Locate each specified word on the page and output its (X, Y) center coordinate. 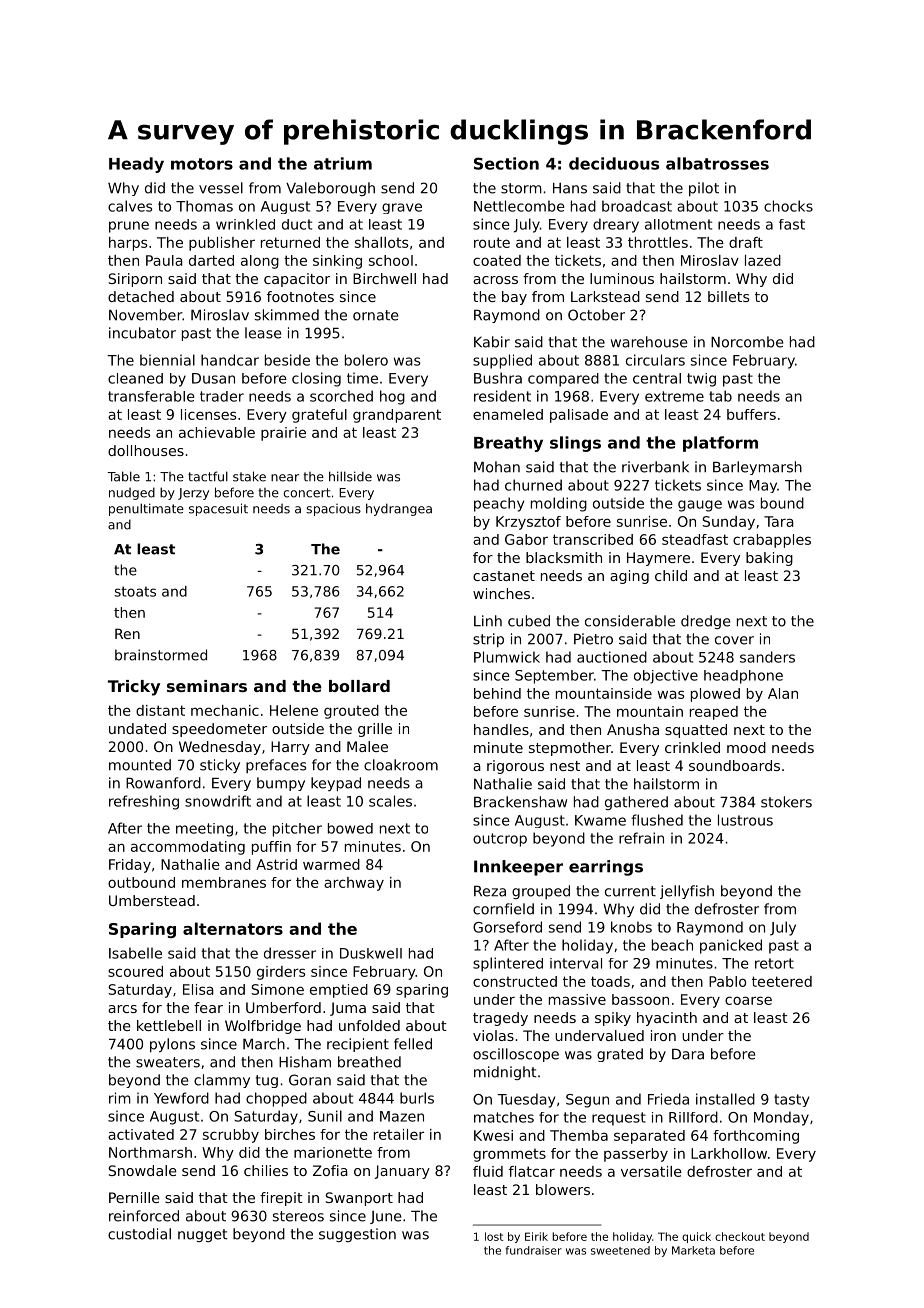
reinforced (144, 1216)
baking (769, 559)
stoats (135, 591)
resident (502, 396)
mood (746, 747)
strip (488, 640)
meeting (204, 830)
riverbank (655, 467)
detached (141, 296)
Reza (490, 891)
